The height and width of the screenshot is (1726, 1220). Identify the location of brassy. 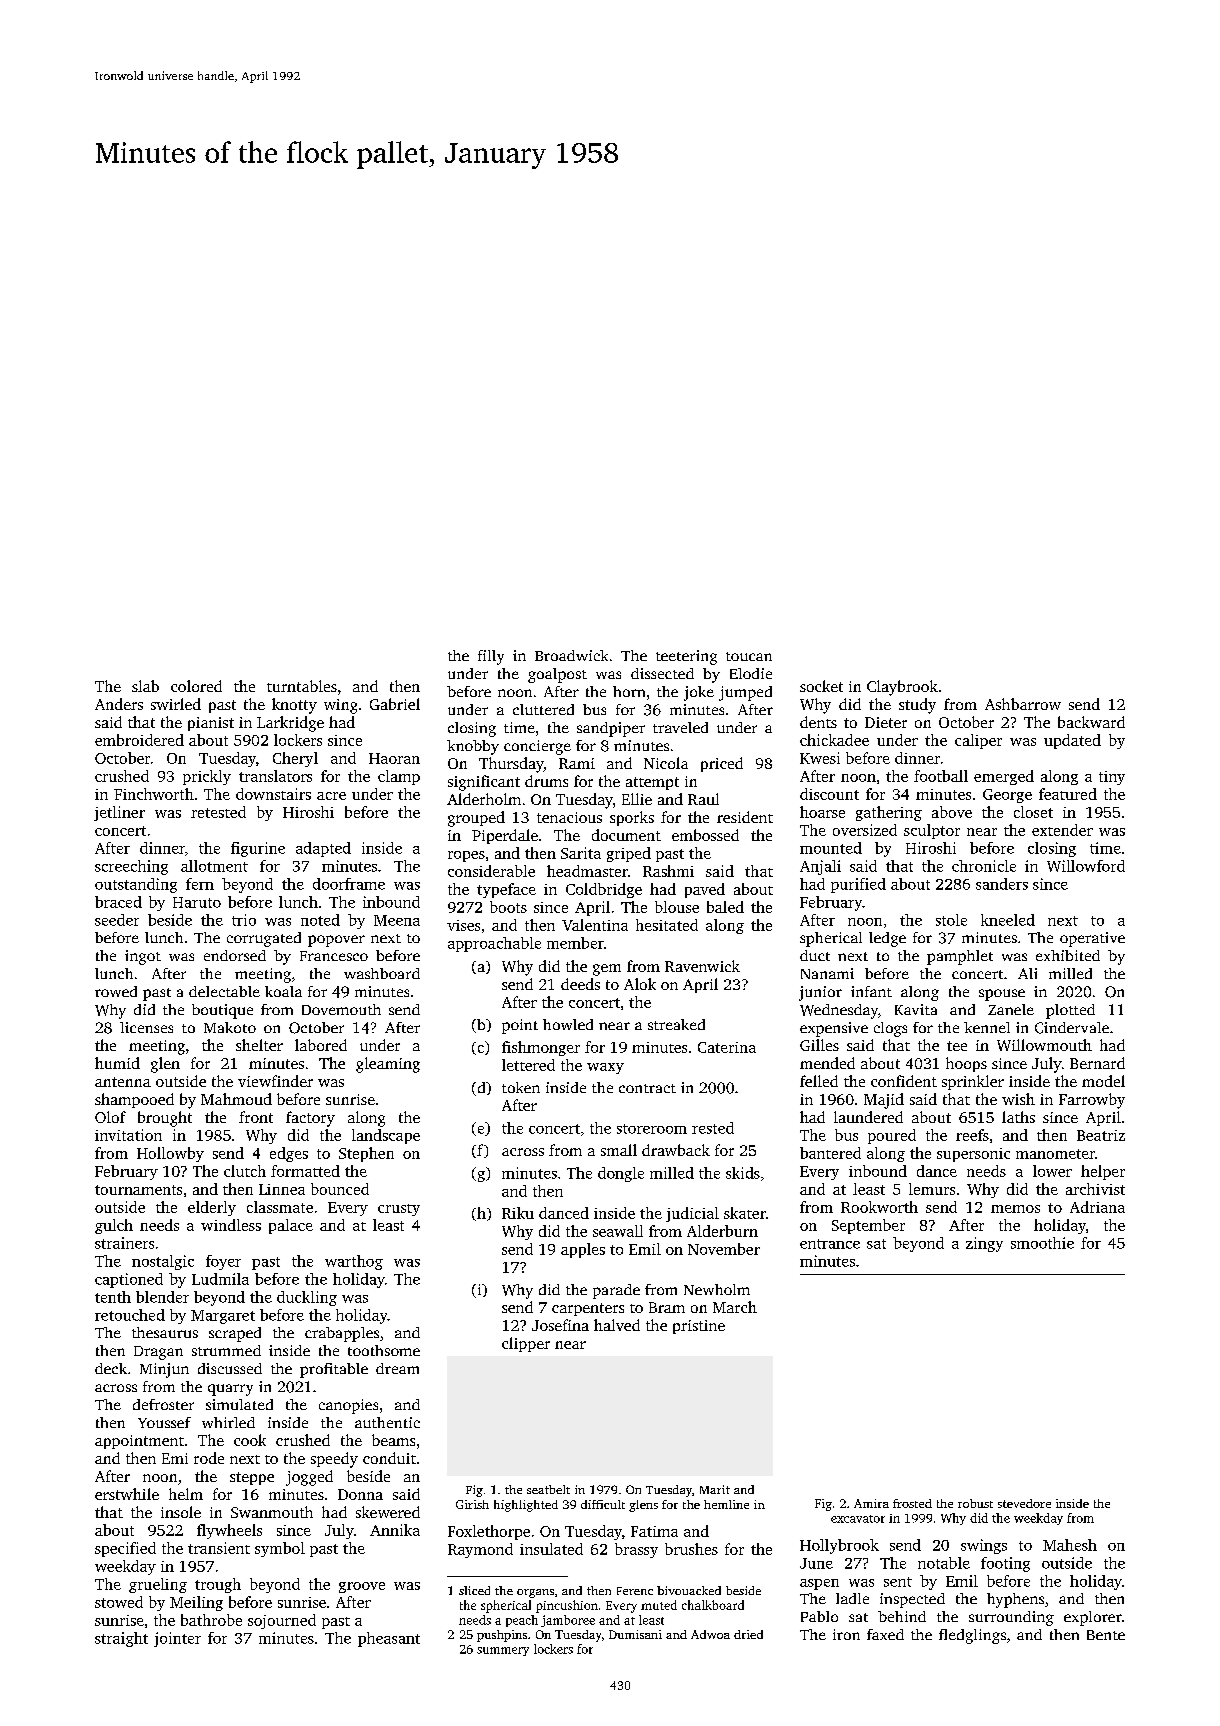
(636, 1550).
